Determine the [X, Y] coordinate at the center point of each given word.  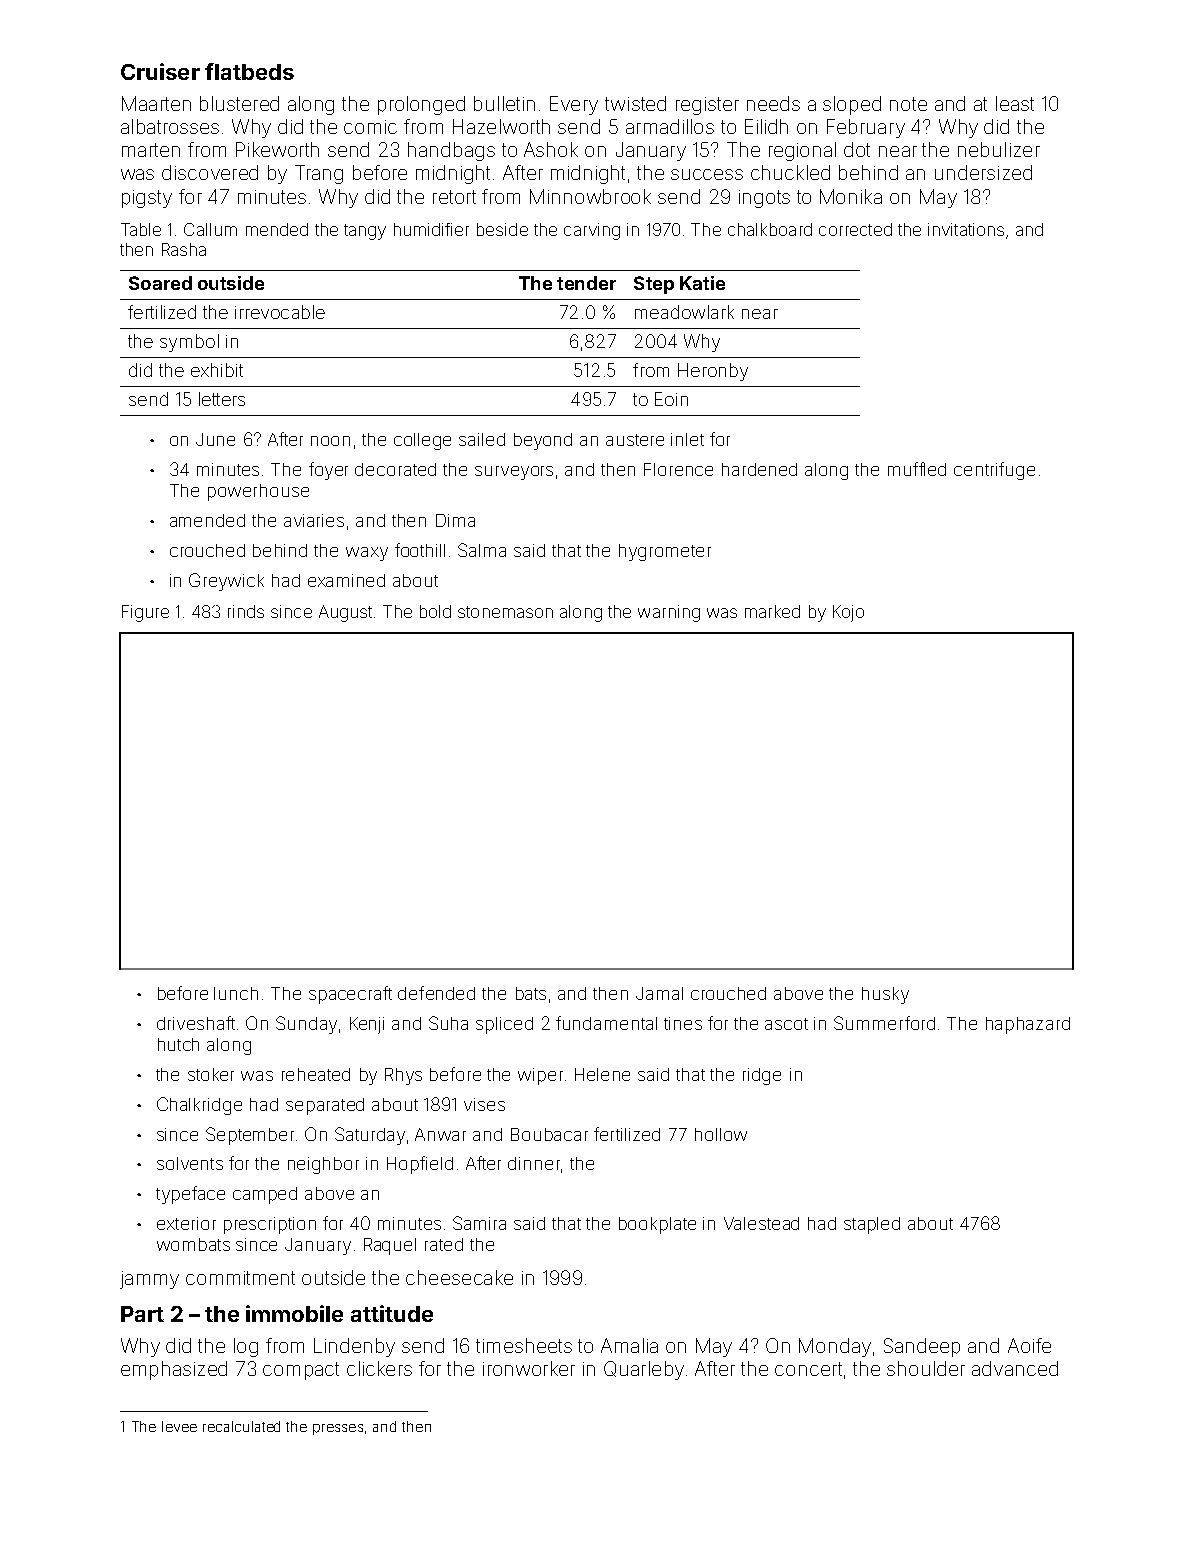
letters [222, 399]
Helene [602, 1074]
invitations [966, 229]
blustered [239, 103]
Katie [702, 283]
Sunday [306, 1025]
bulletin [504, 103]
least [1015, 103]
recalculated [241, 1426]
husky [885, 995]
